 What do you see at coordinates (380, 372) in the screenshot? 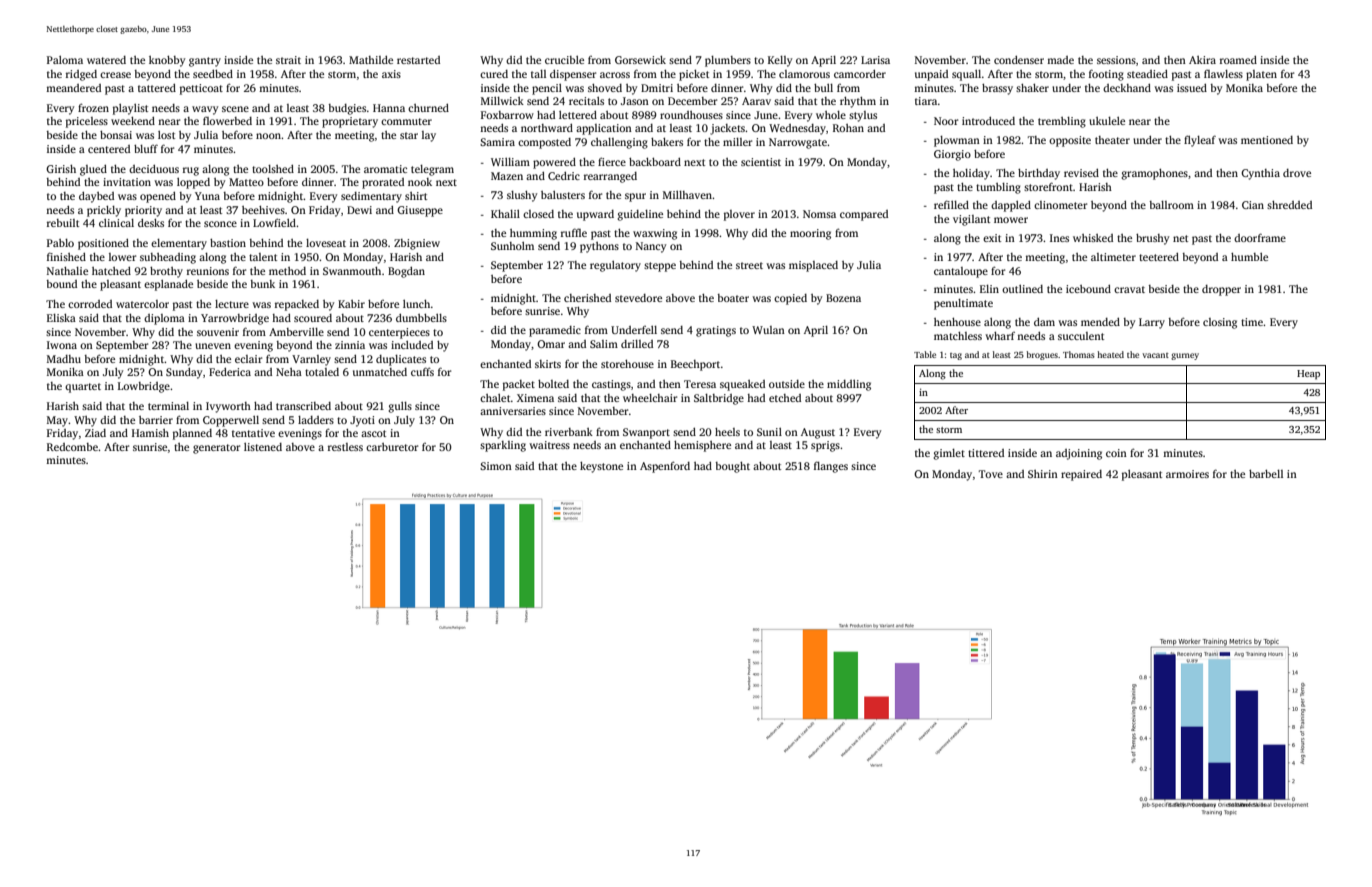
I see `unmatched` at bounding box center [380, 372].
